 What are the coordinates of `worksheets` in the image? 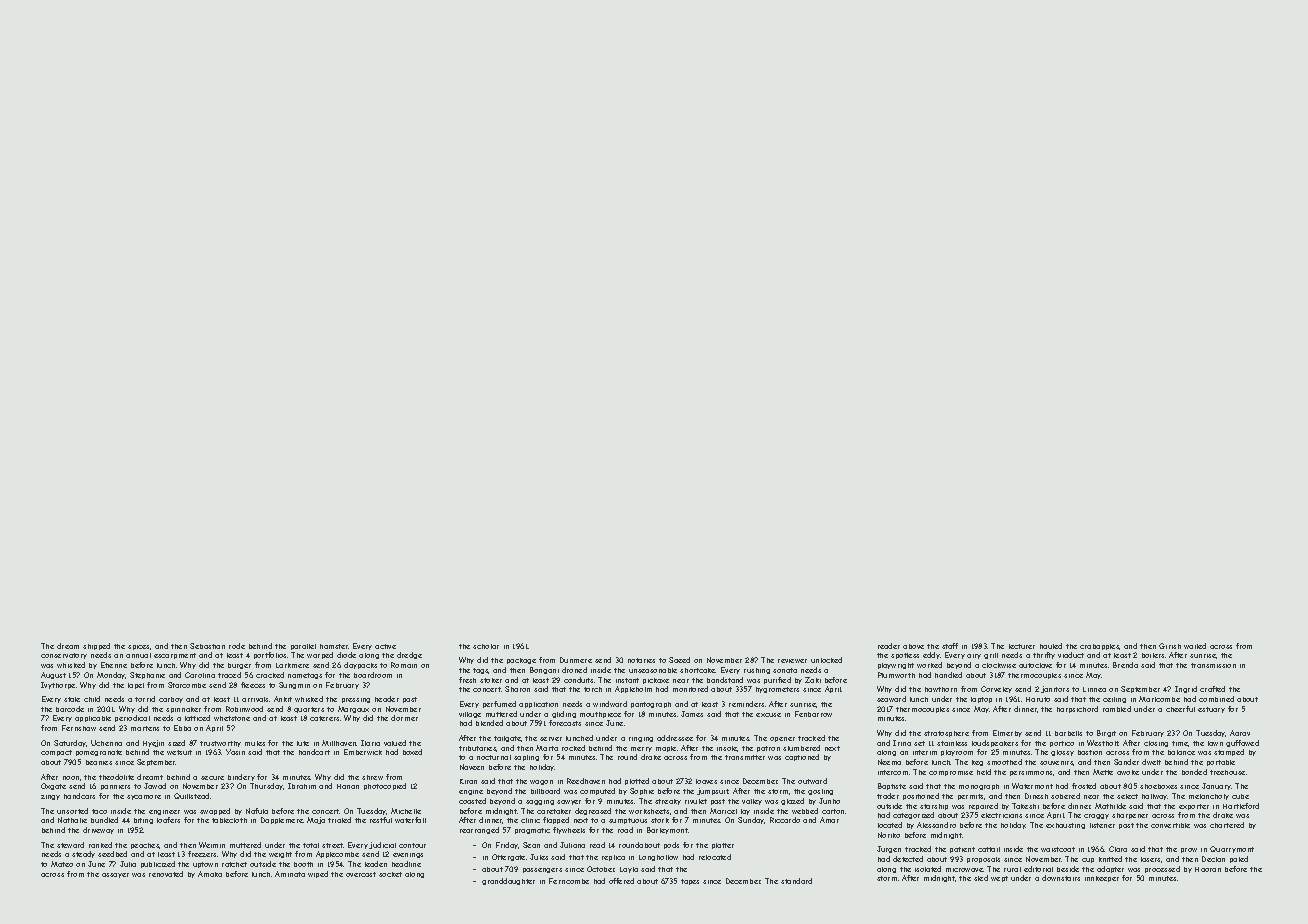 It's located at (649, 811).
